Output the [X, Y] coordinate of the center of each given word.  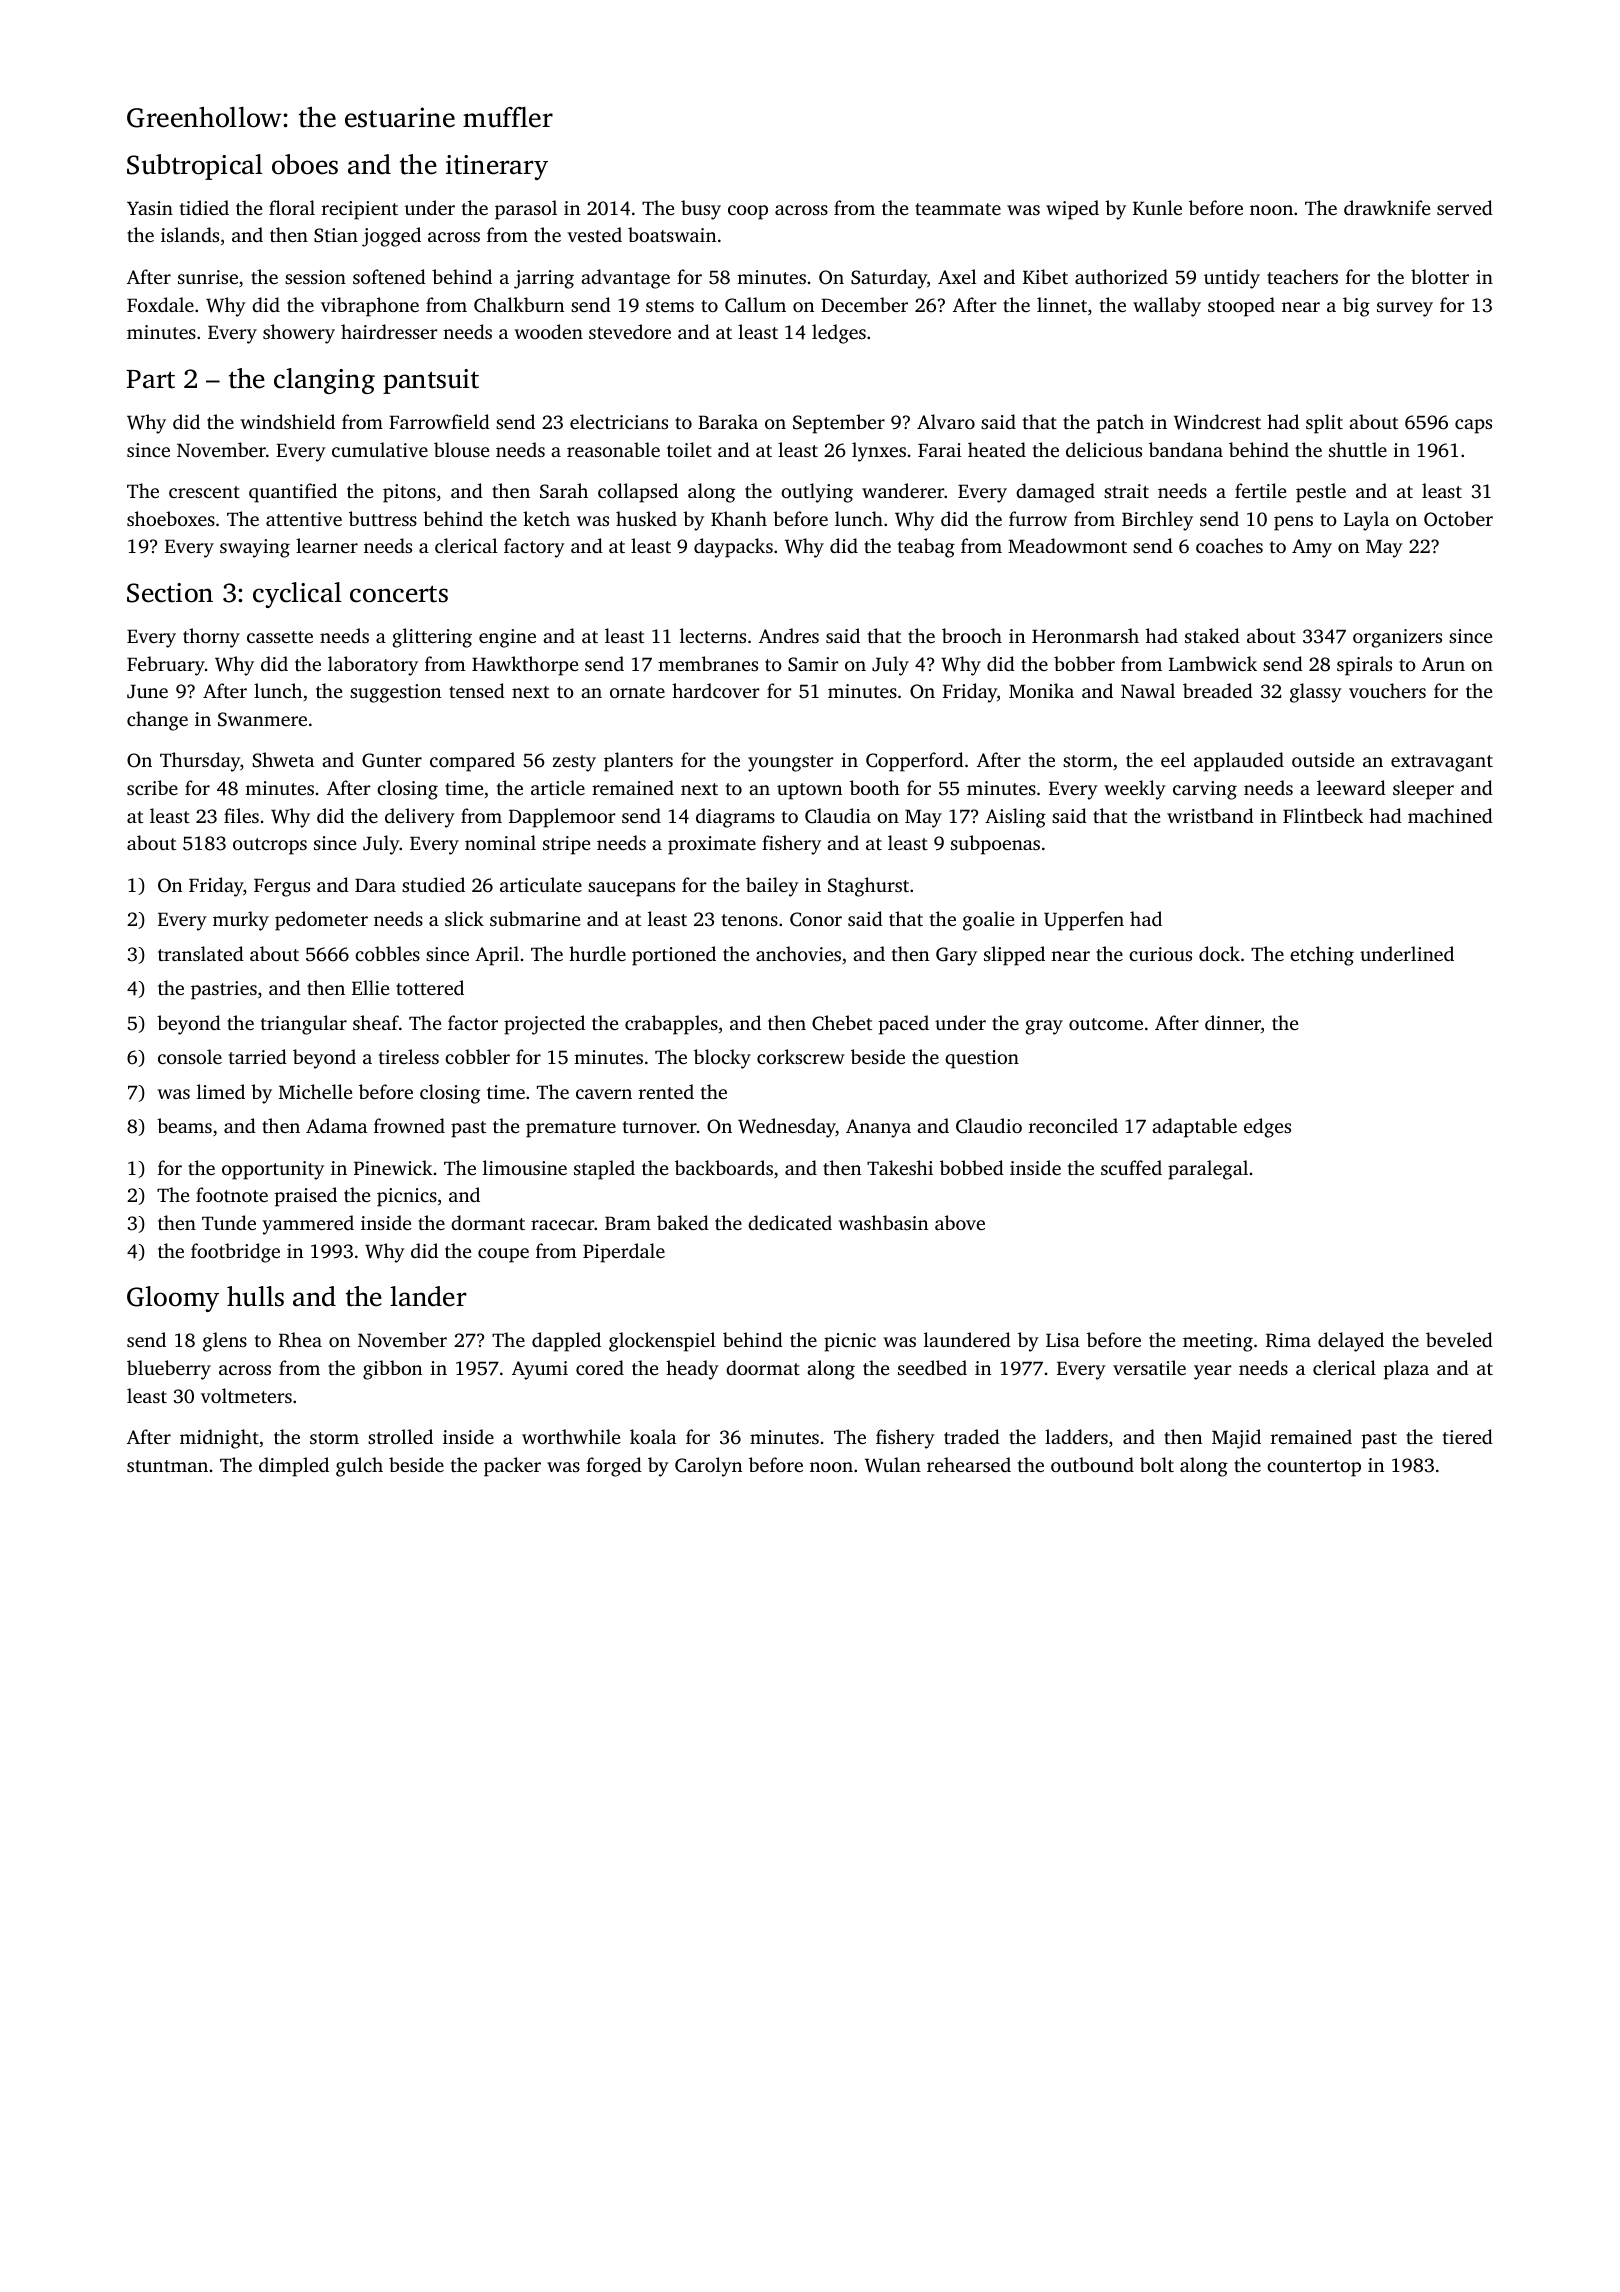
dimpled [294, 1467]
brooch [972, 635]
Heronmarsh [1085, 635]
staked [1212, 635]
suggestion [395, 693]
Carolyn [708, 1467]
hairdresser [389, 331]
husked [646, 518]
